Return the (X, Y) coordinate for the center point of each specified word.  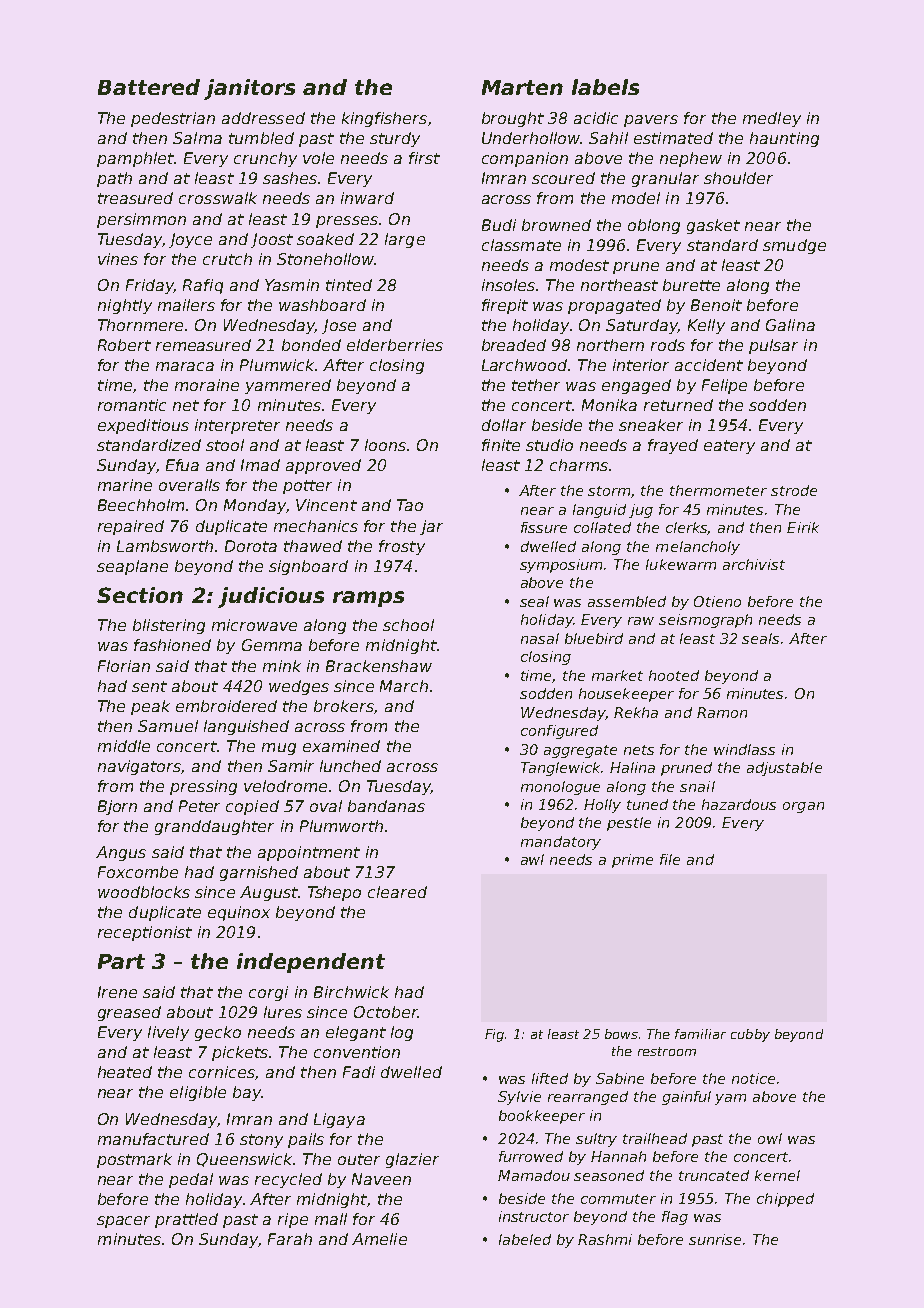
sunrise (715, 1239)
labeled (525, 1239)
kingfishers (384, 119)
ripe (293, 1220)
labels (605, 87)
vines (118, 259)
